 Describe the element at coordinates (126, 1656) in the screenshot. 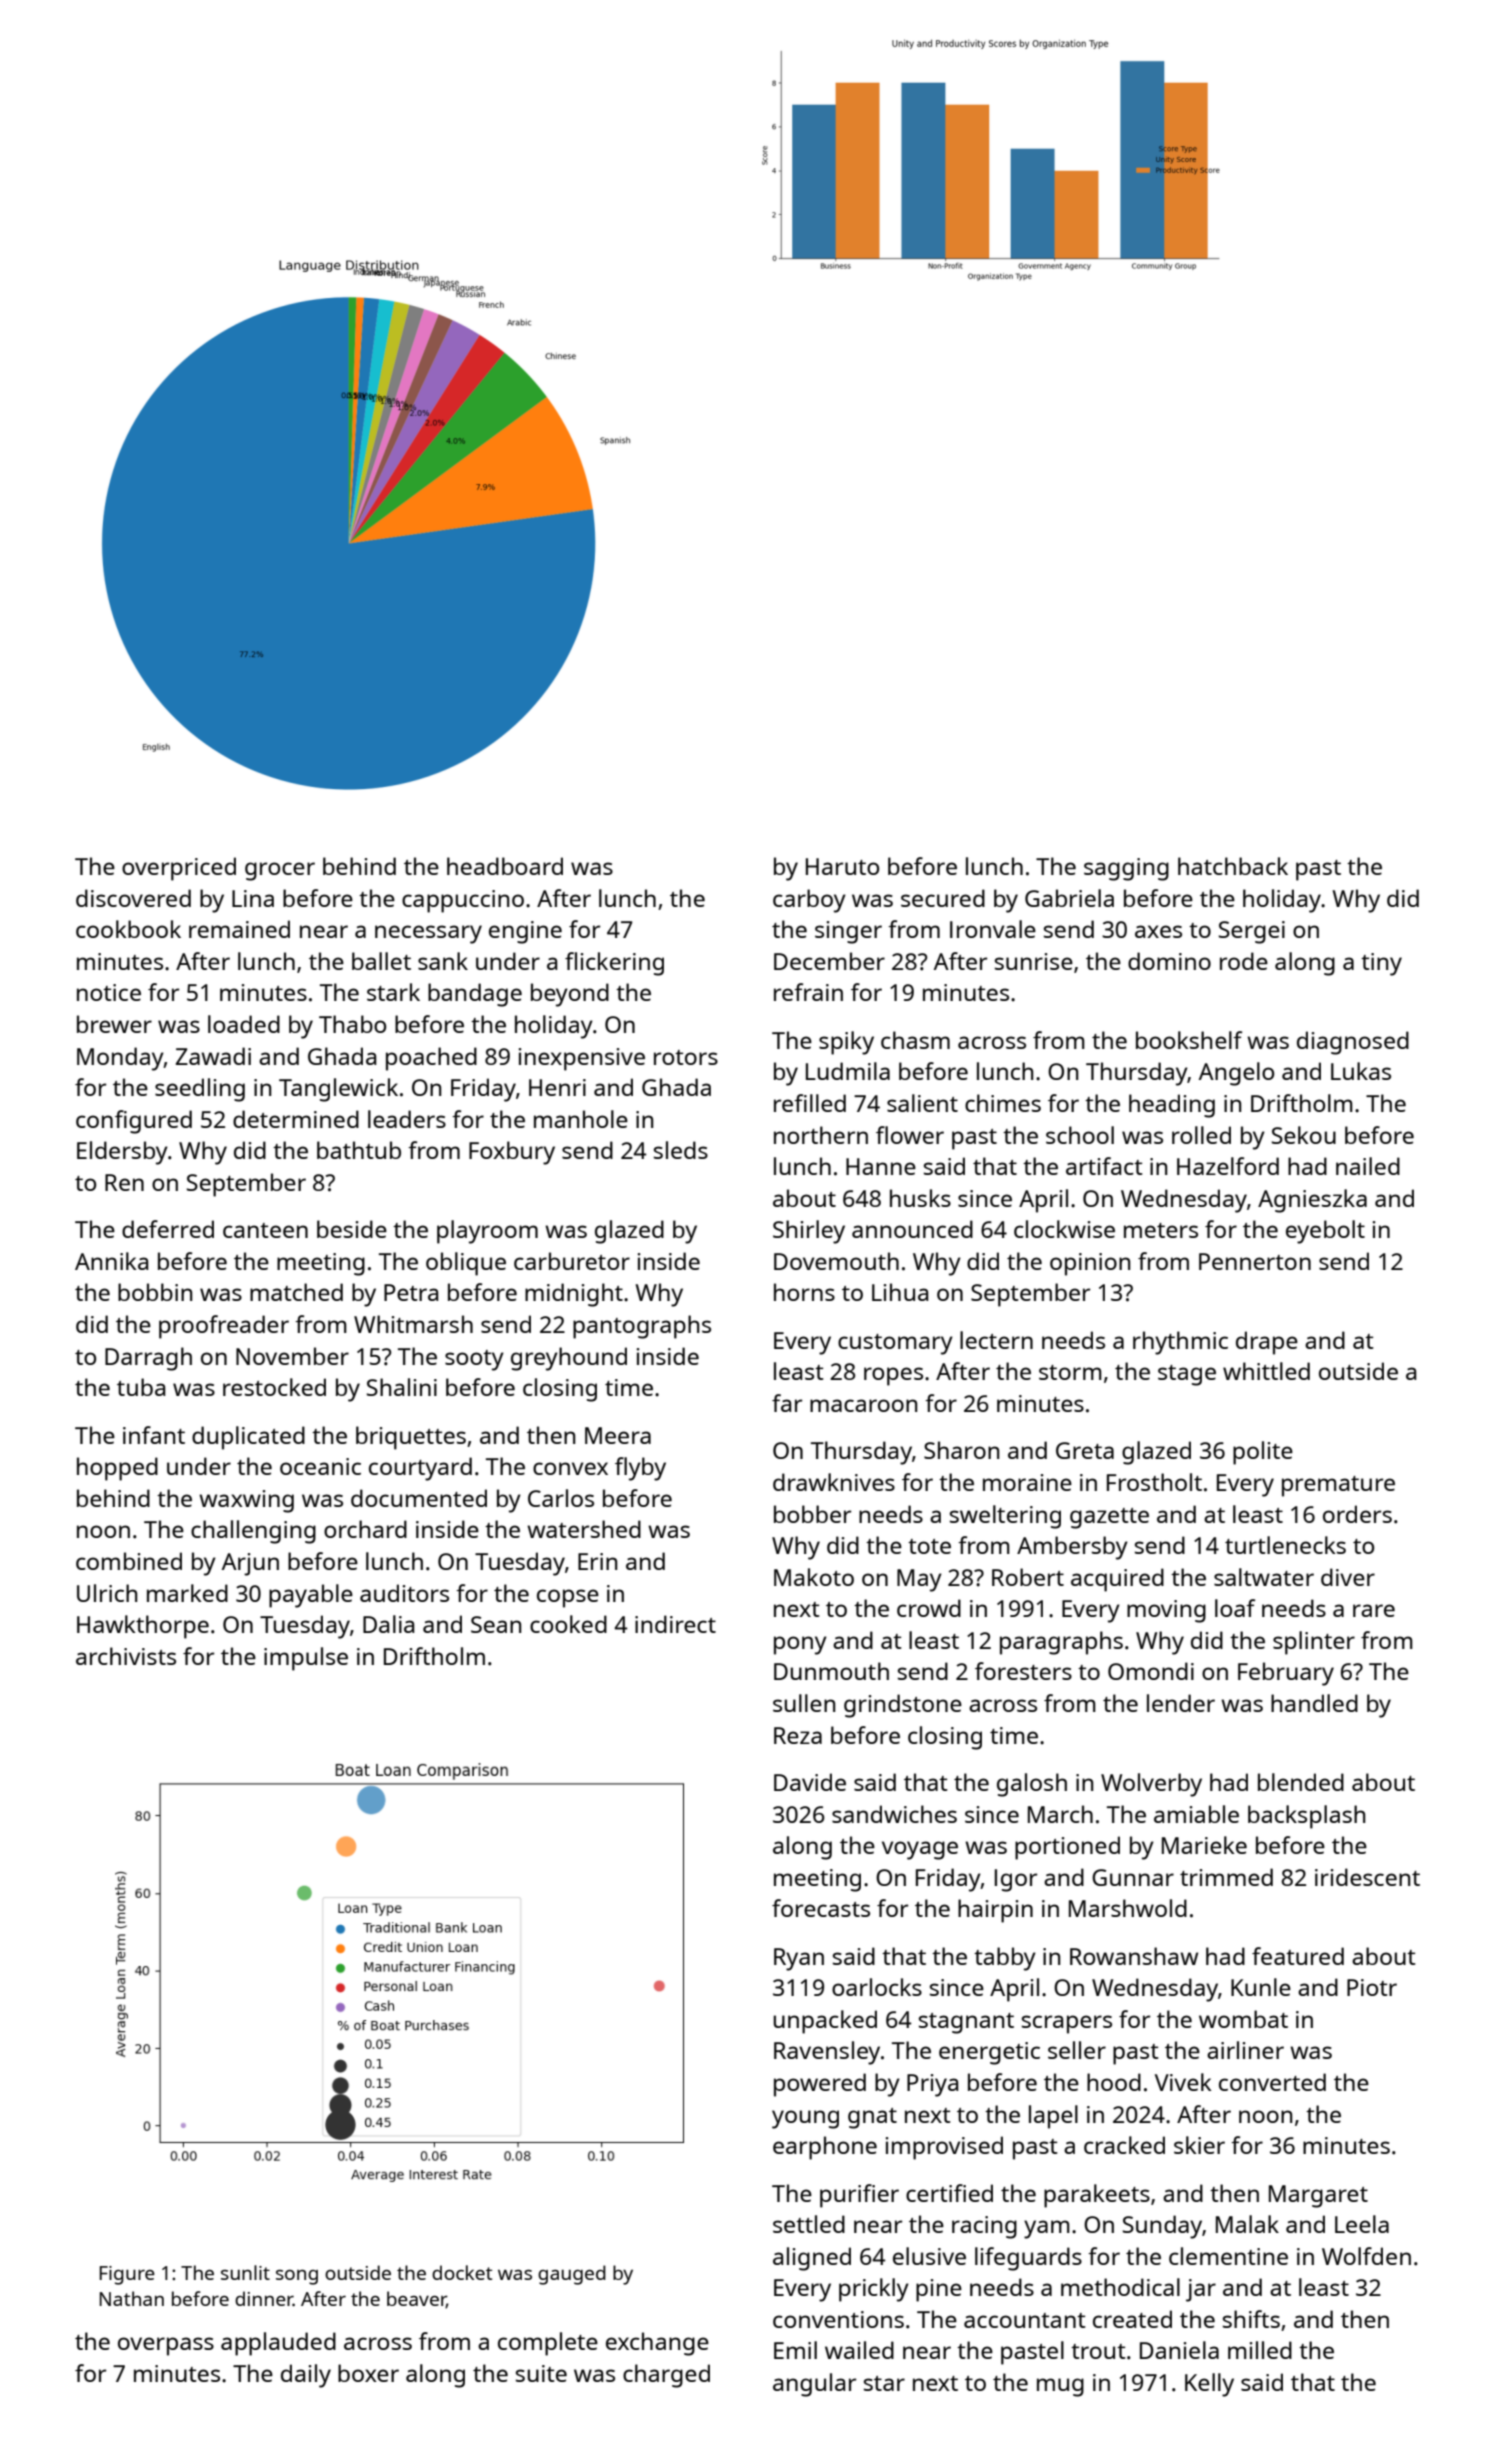

I see `archivists` at that location.
